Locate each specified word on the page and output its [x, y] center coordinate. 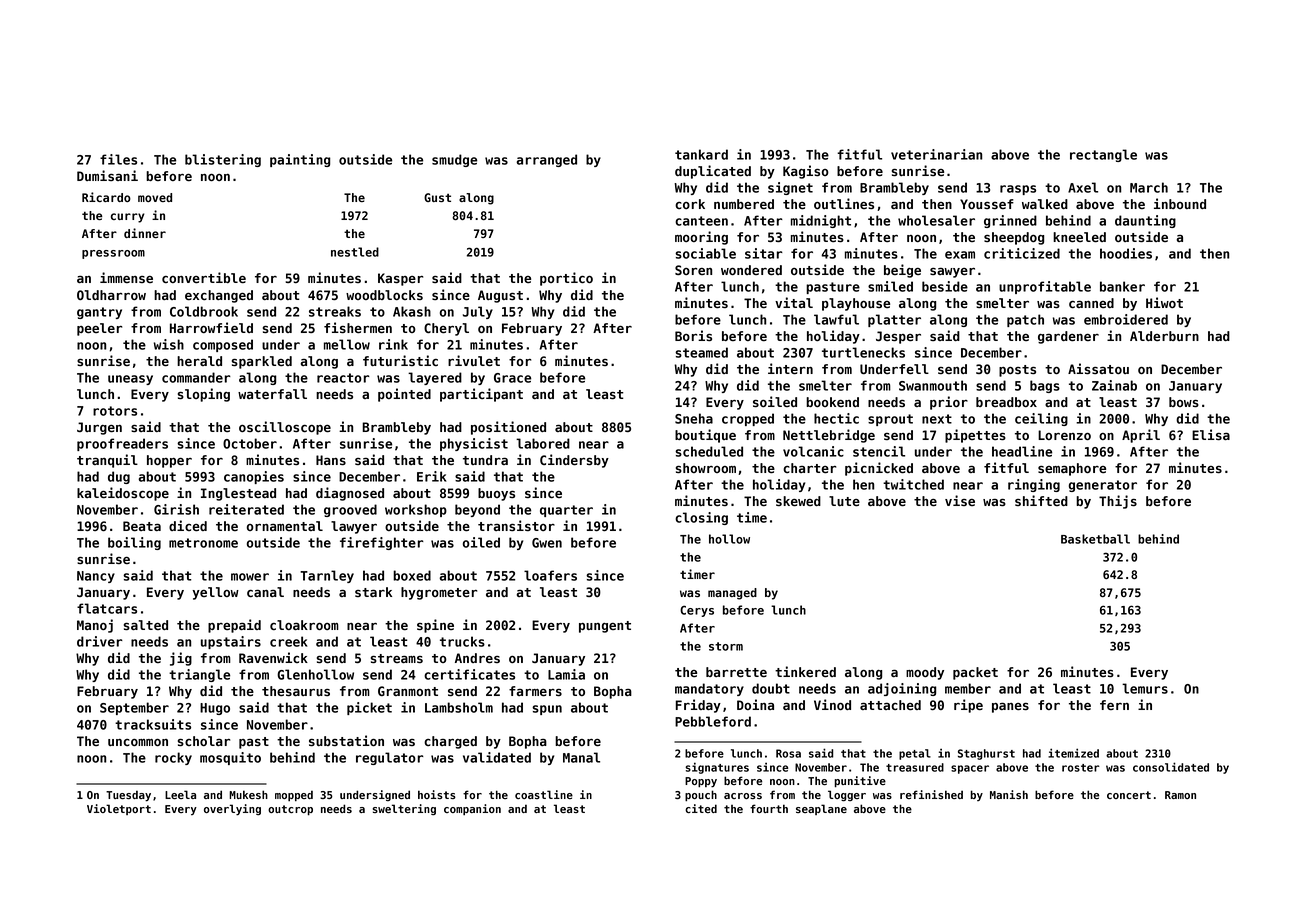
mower [250, 577]
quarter [566, 511]
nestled [355, 252]
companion [472, 809]
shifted [1041, 500]
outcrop [290, 810]
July [478, 312]
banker [1122, 286]
